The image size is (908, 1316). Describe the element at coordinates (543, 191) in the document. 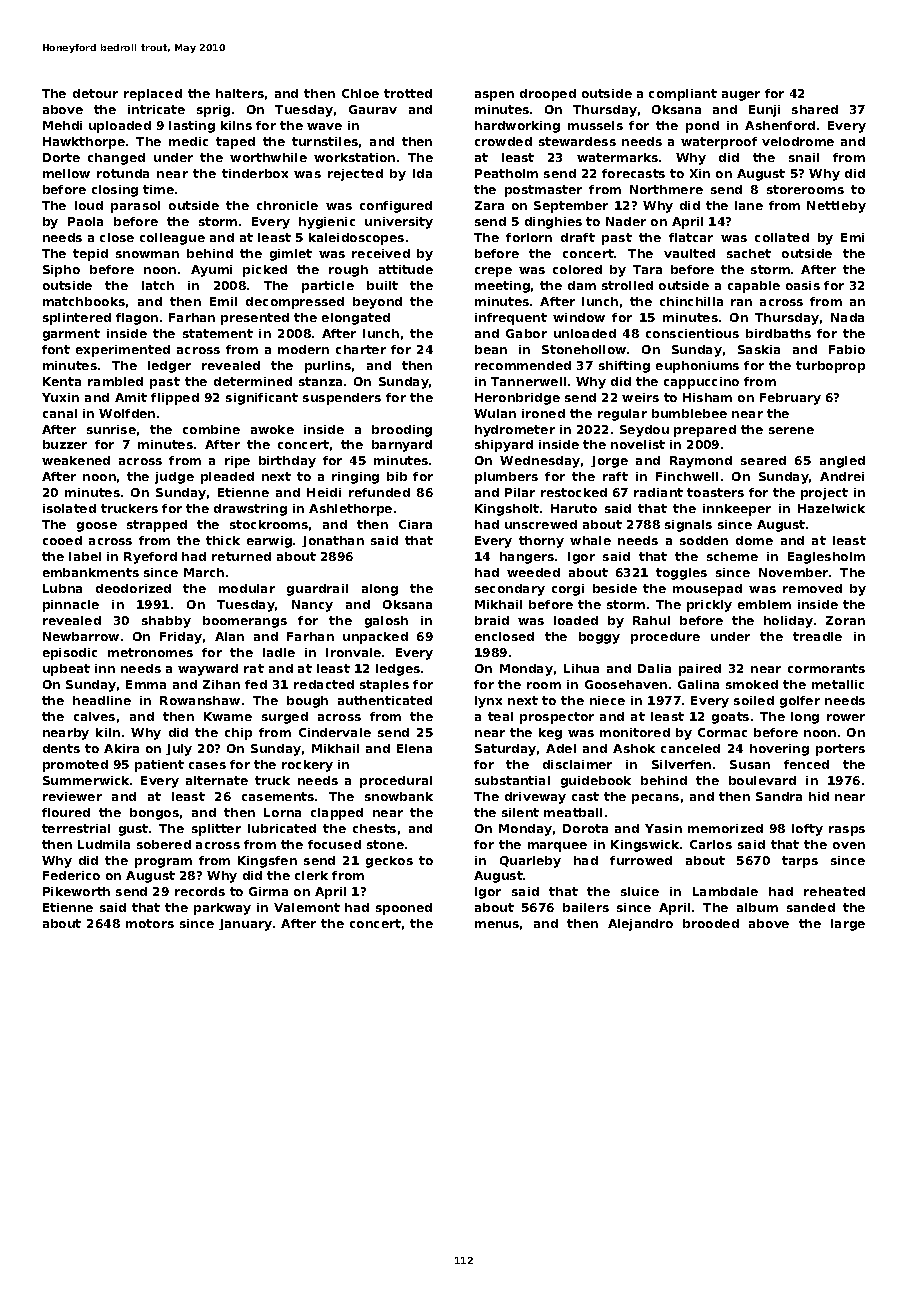

I see `postmaster` at that location.
